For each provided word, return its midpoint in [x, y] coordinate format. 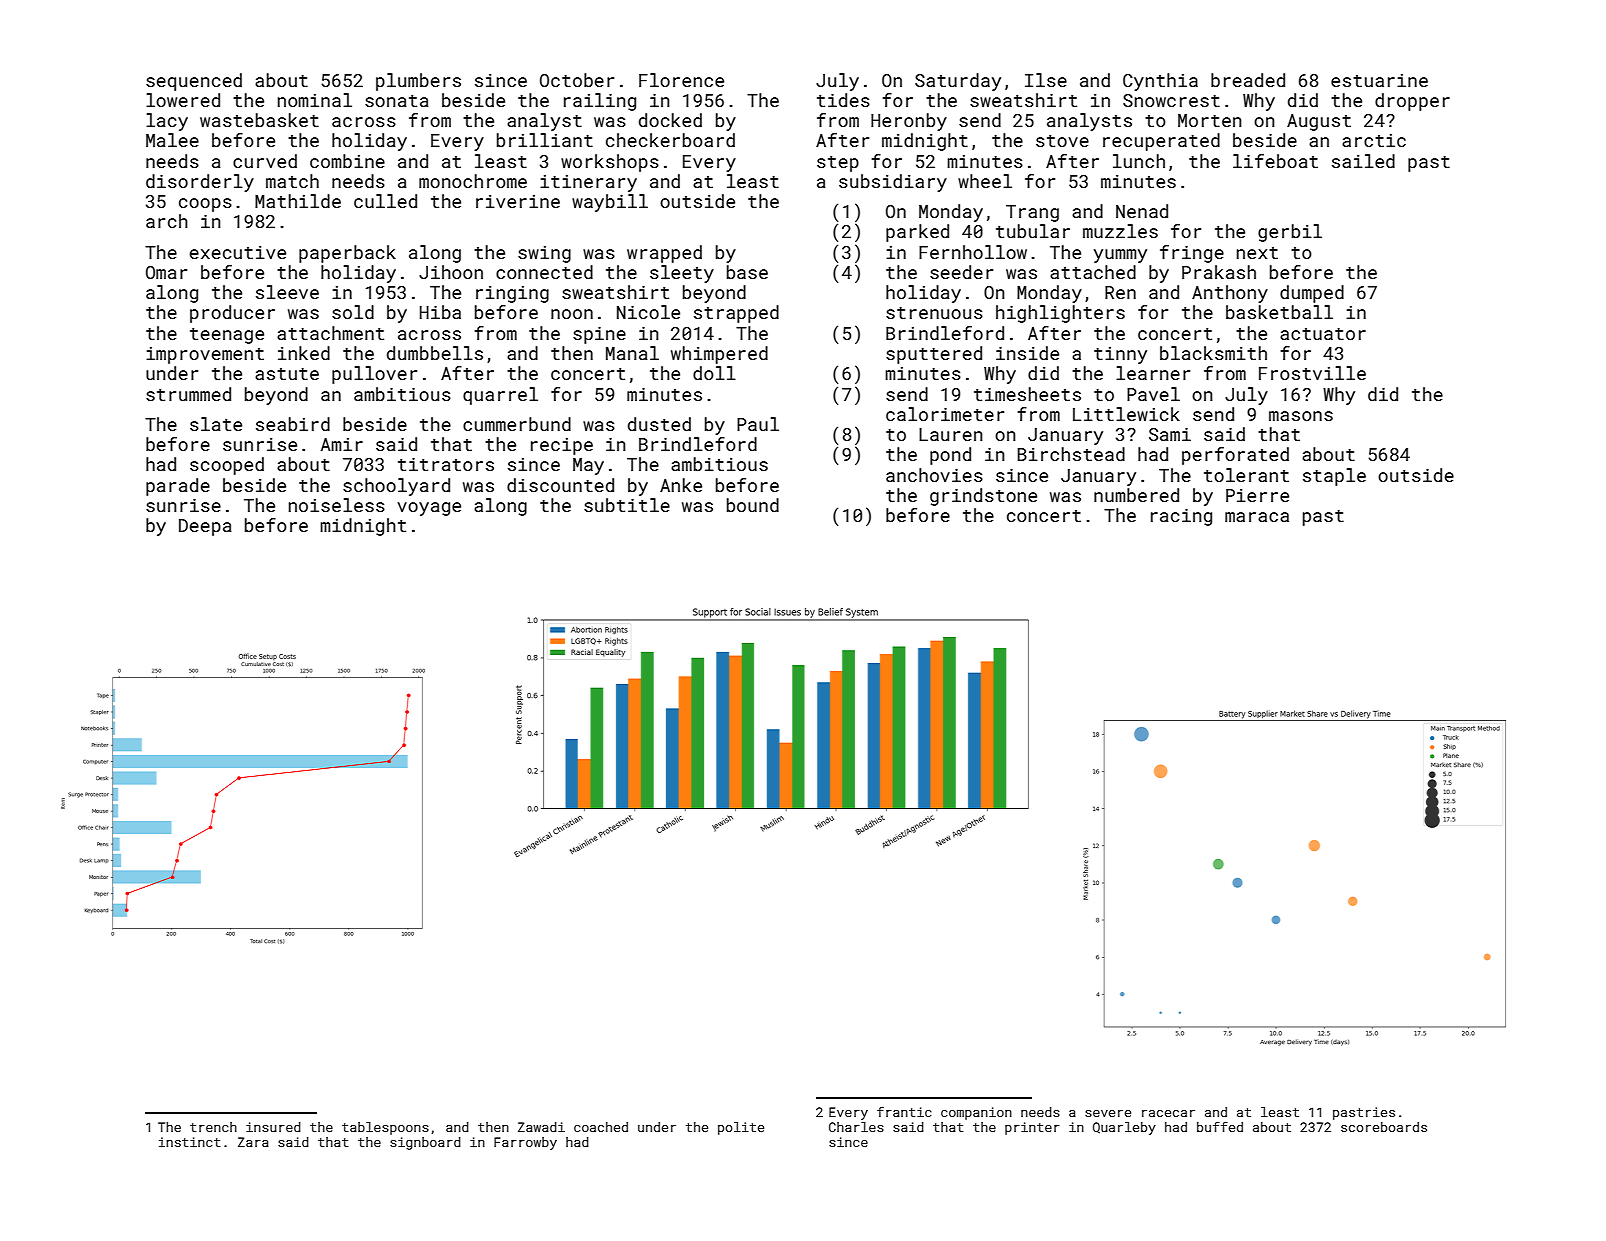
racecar [1168, 1113]
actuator [1323, 334]
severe [1108, 1113]
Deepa [205, 527]
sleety [682, 274]
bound [753, 505]
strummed [188, 394]
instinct [189, 1142]
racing [1181, 517]
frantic [904, 1112]
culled [385, 201]
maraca [1257, 517]
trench [213, 1127]
